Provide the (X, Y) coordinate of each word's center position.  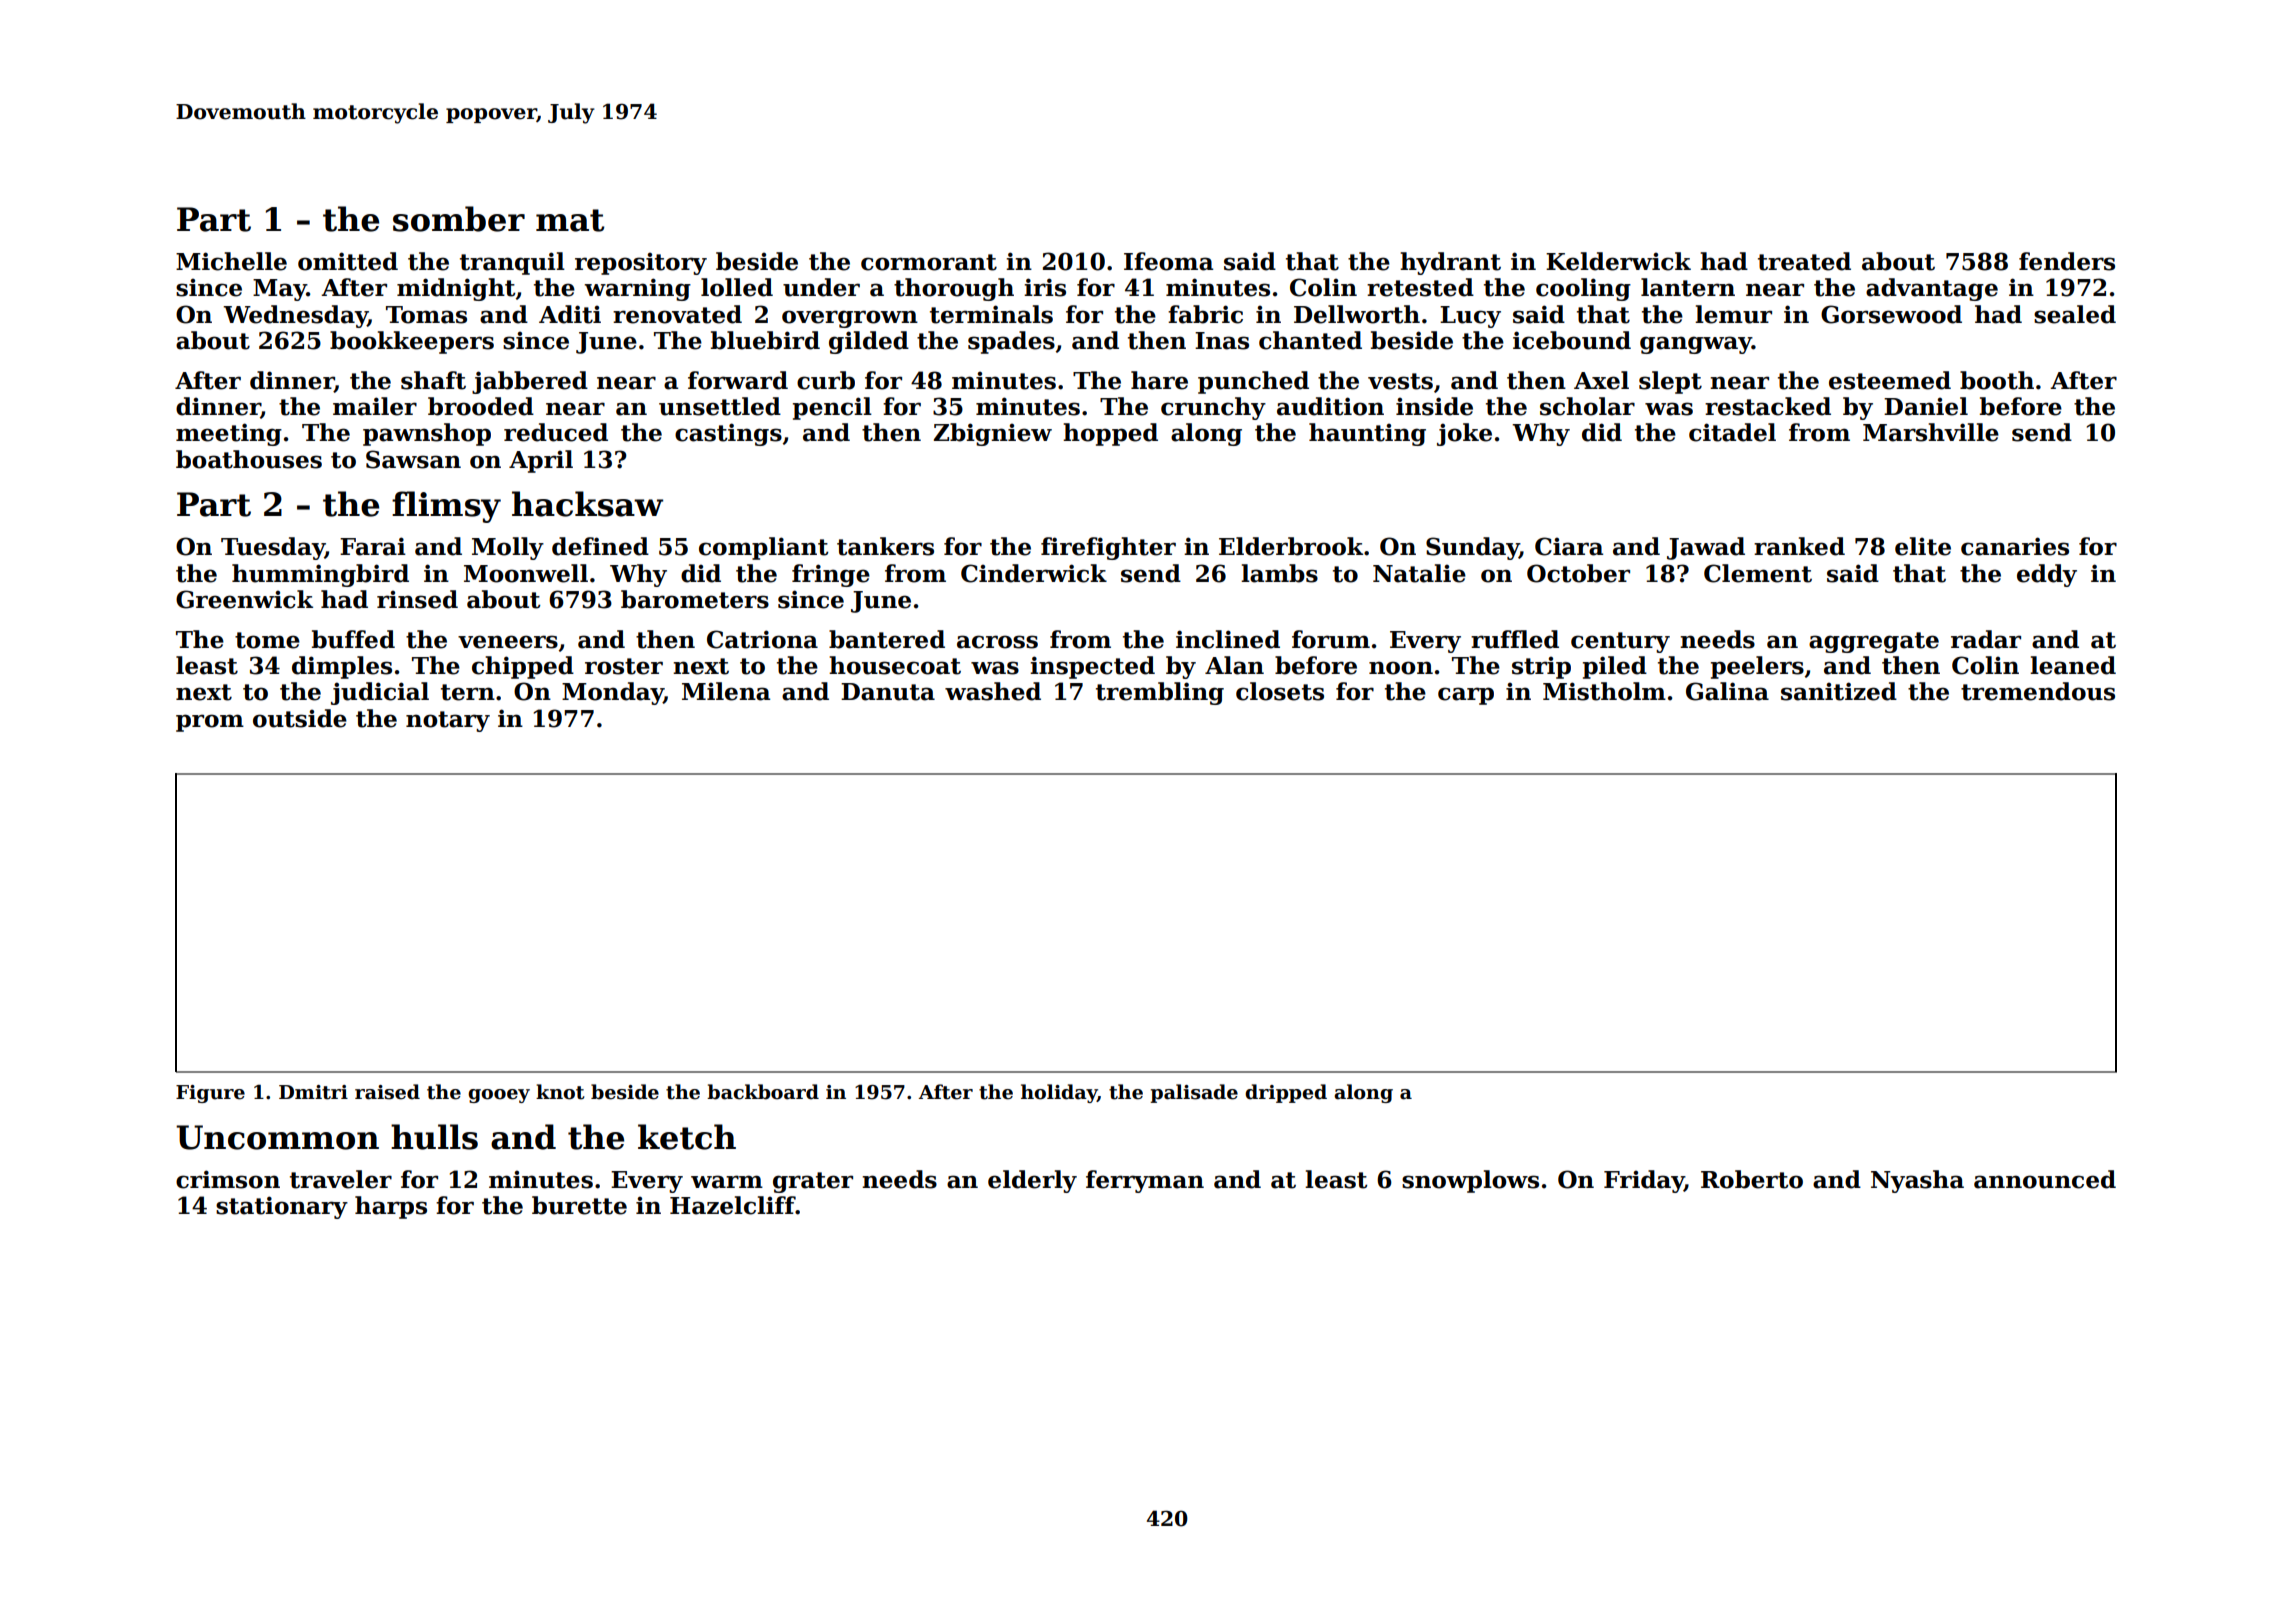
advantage (1932, 289)
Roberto (1752, 1179)
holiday (1059, 1093)
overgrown (850, 319)
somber (459, 219)
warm (727, 1182)
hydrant (1450, 263)
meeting (229, 434)
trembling (1160, 693)
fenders (2067, 261)
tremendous (2038, 691)
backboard (763, 1092)
